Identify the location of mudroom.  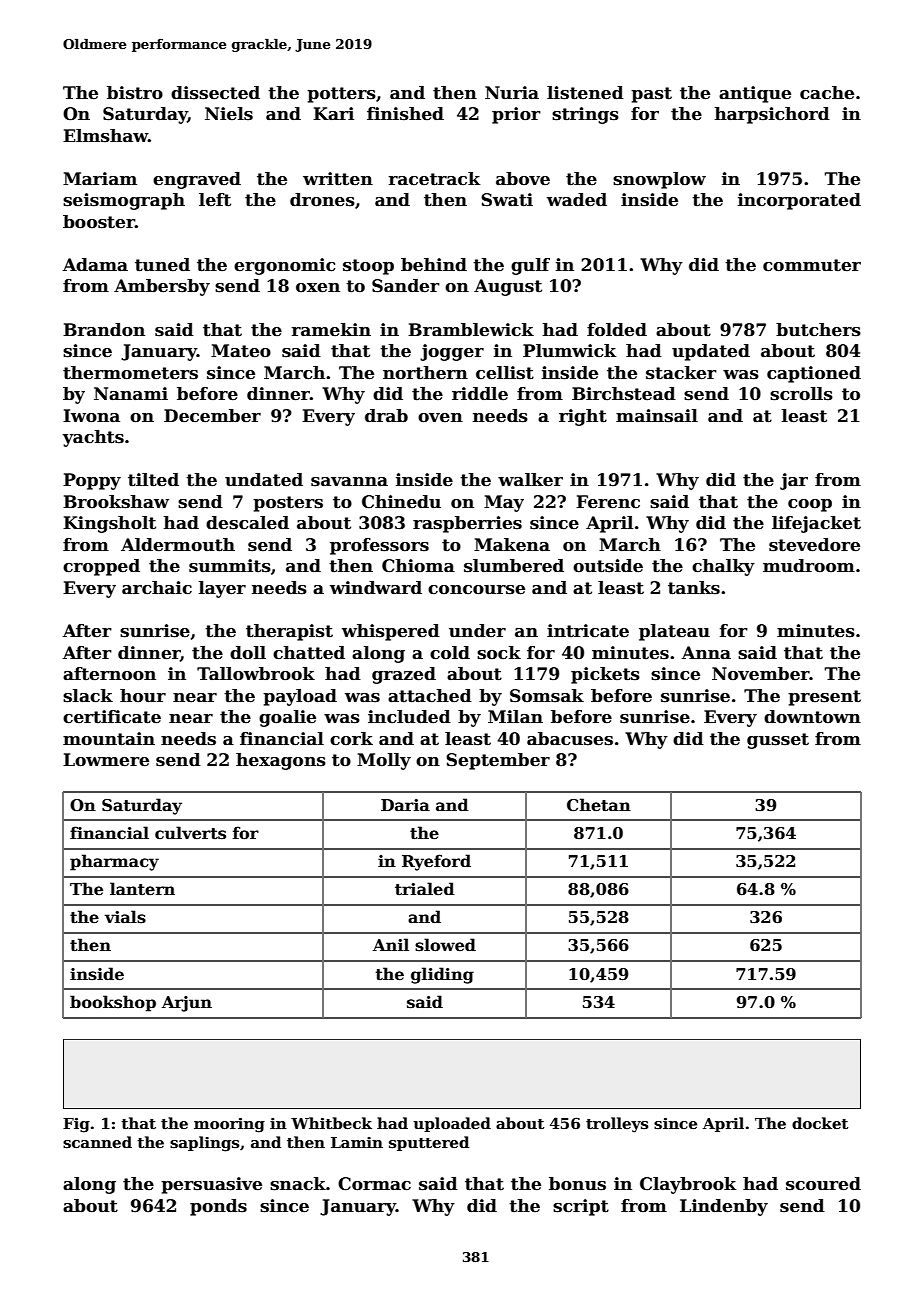
(809, 566).
